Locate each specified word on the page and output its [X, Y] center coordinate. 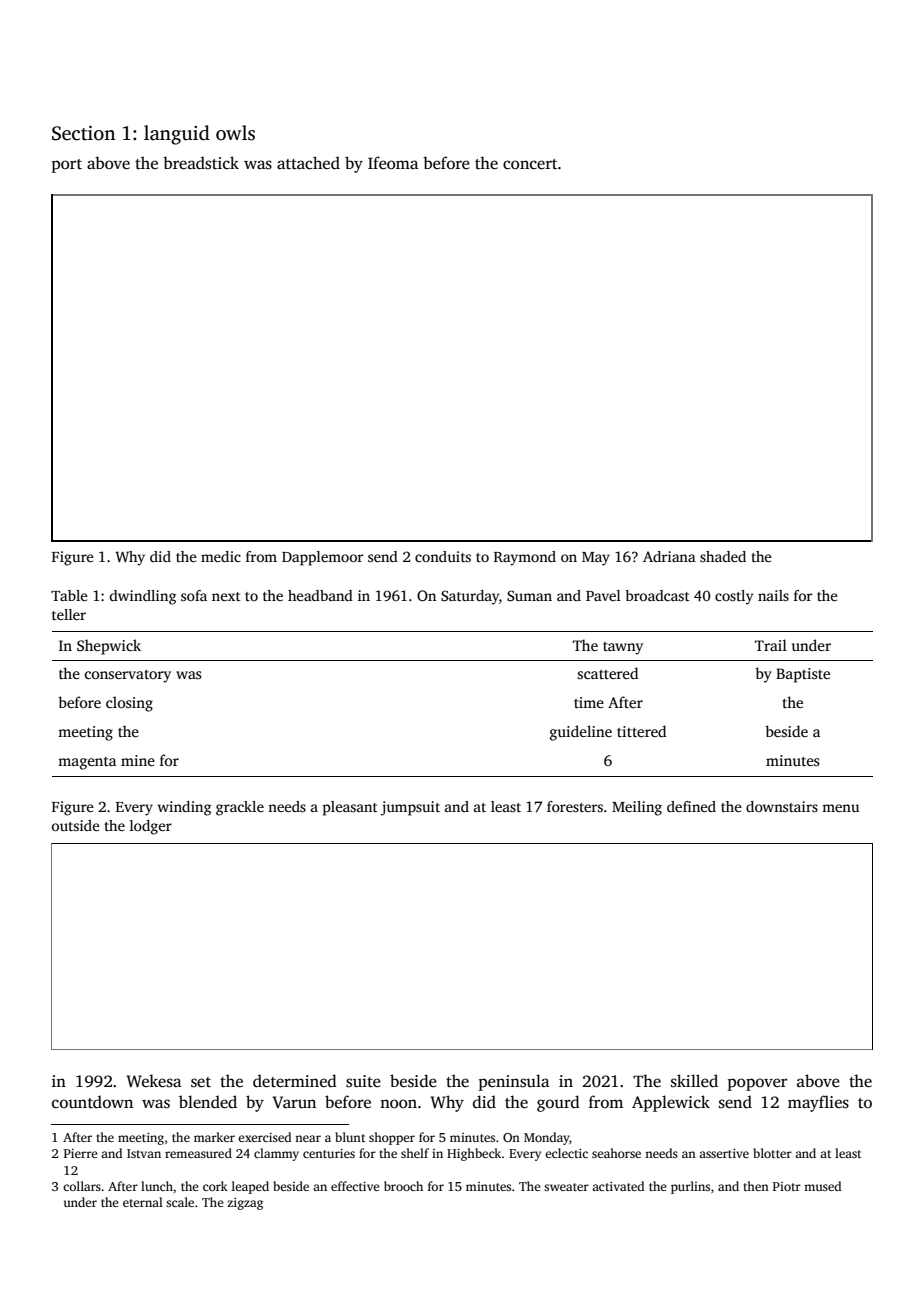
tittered [641, 731]
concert [530, 164]
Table [69, 595]
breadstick [201, 163]
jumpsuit [410, 808]
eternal [143, 1202]
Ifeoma [393, 163]
